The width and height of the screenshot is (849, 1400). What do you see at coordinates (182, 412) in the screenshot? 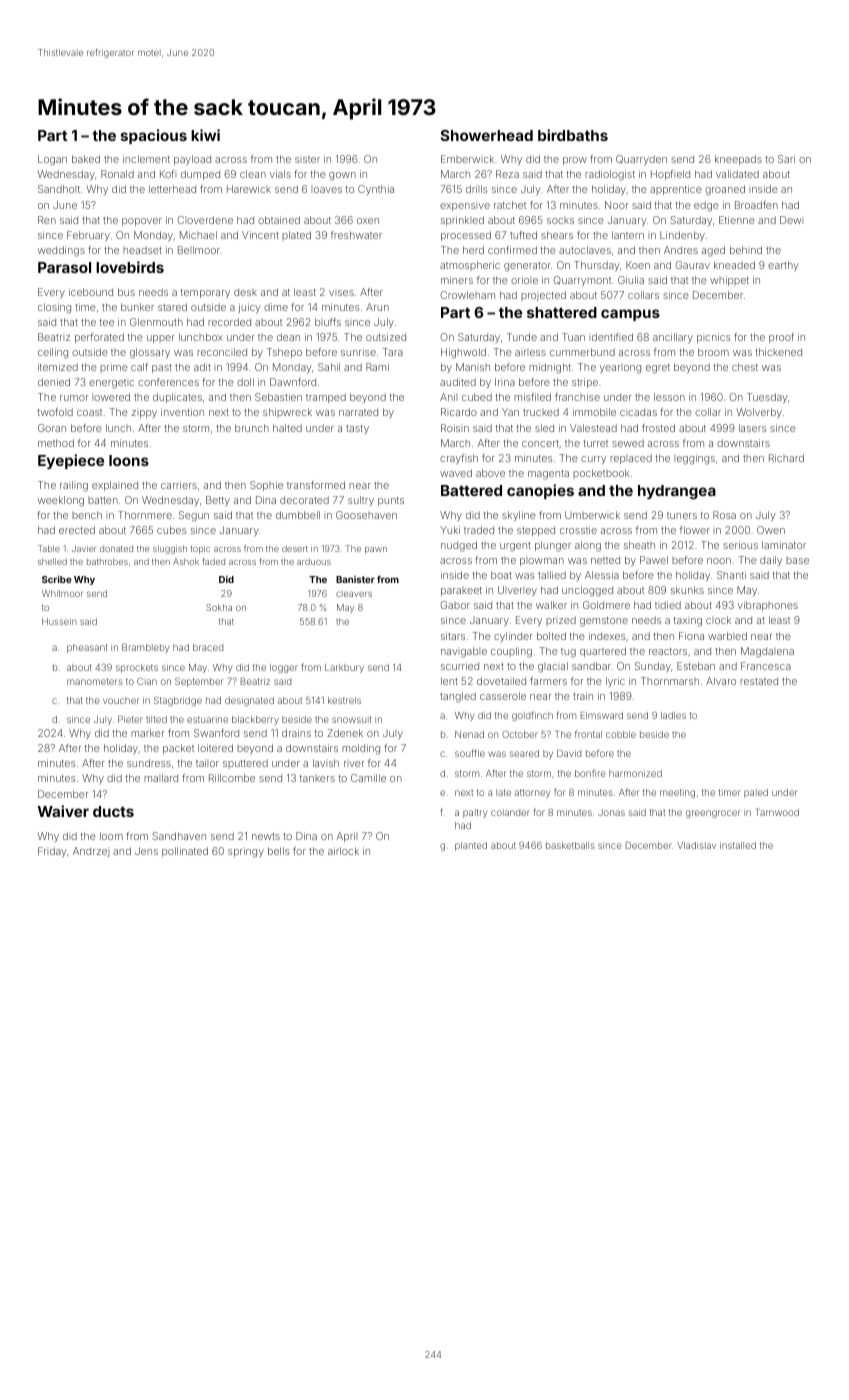
I see `invention` at bounding box center [182, 412].
